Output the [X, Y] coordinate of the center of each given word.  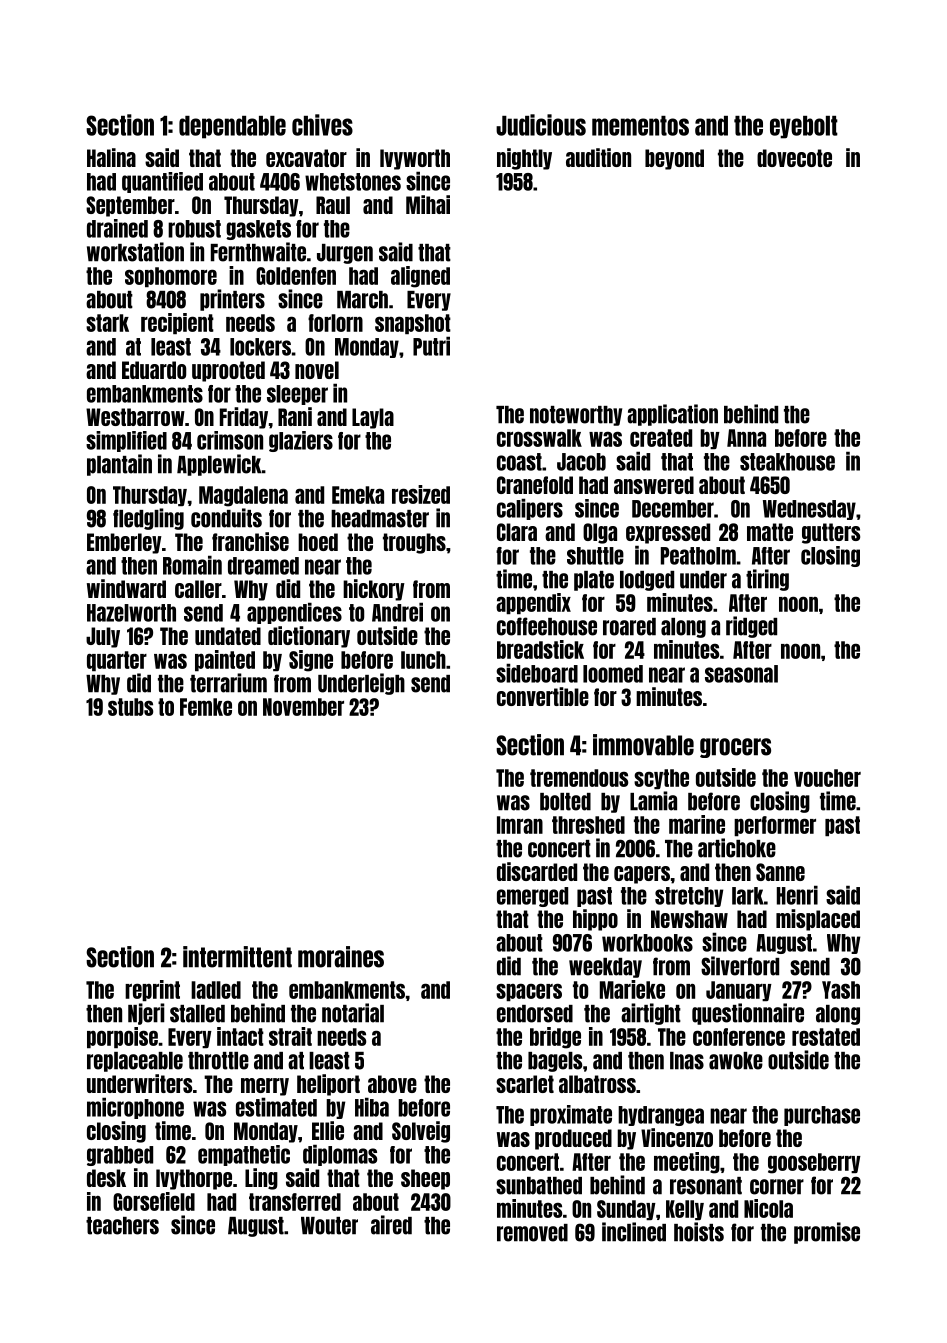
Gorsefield [154, 1201]
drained [117, 228]
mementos [640, 126]
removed [532, 1233]
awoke [736, 1061]
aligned [420, 277]
